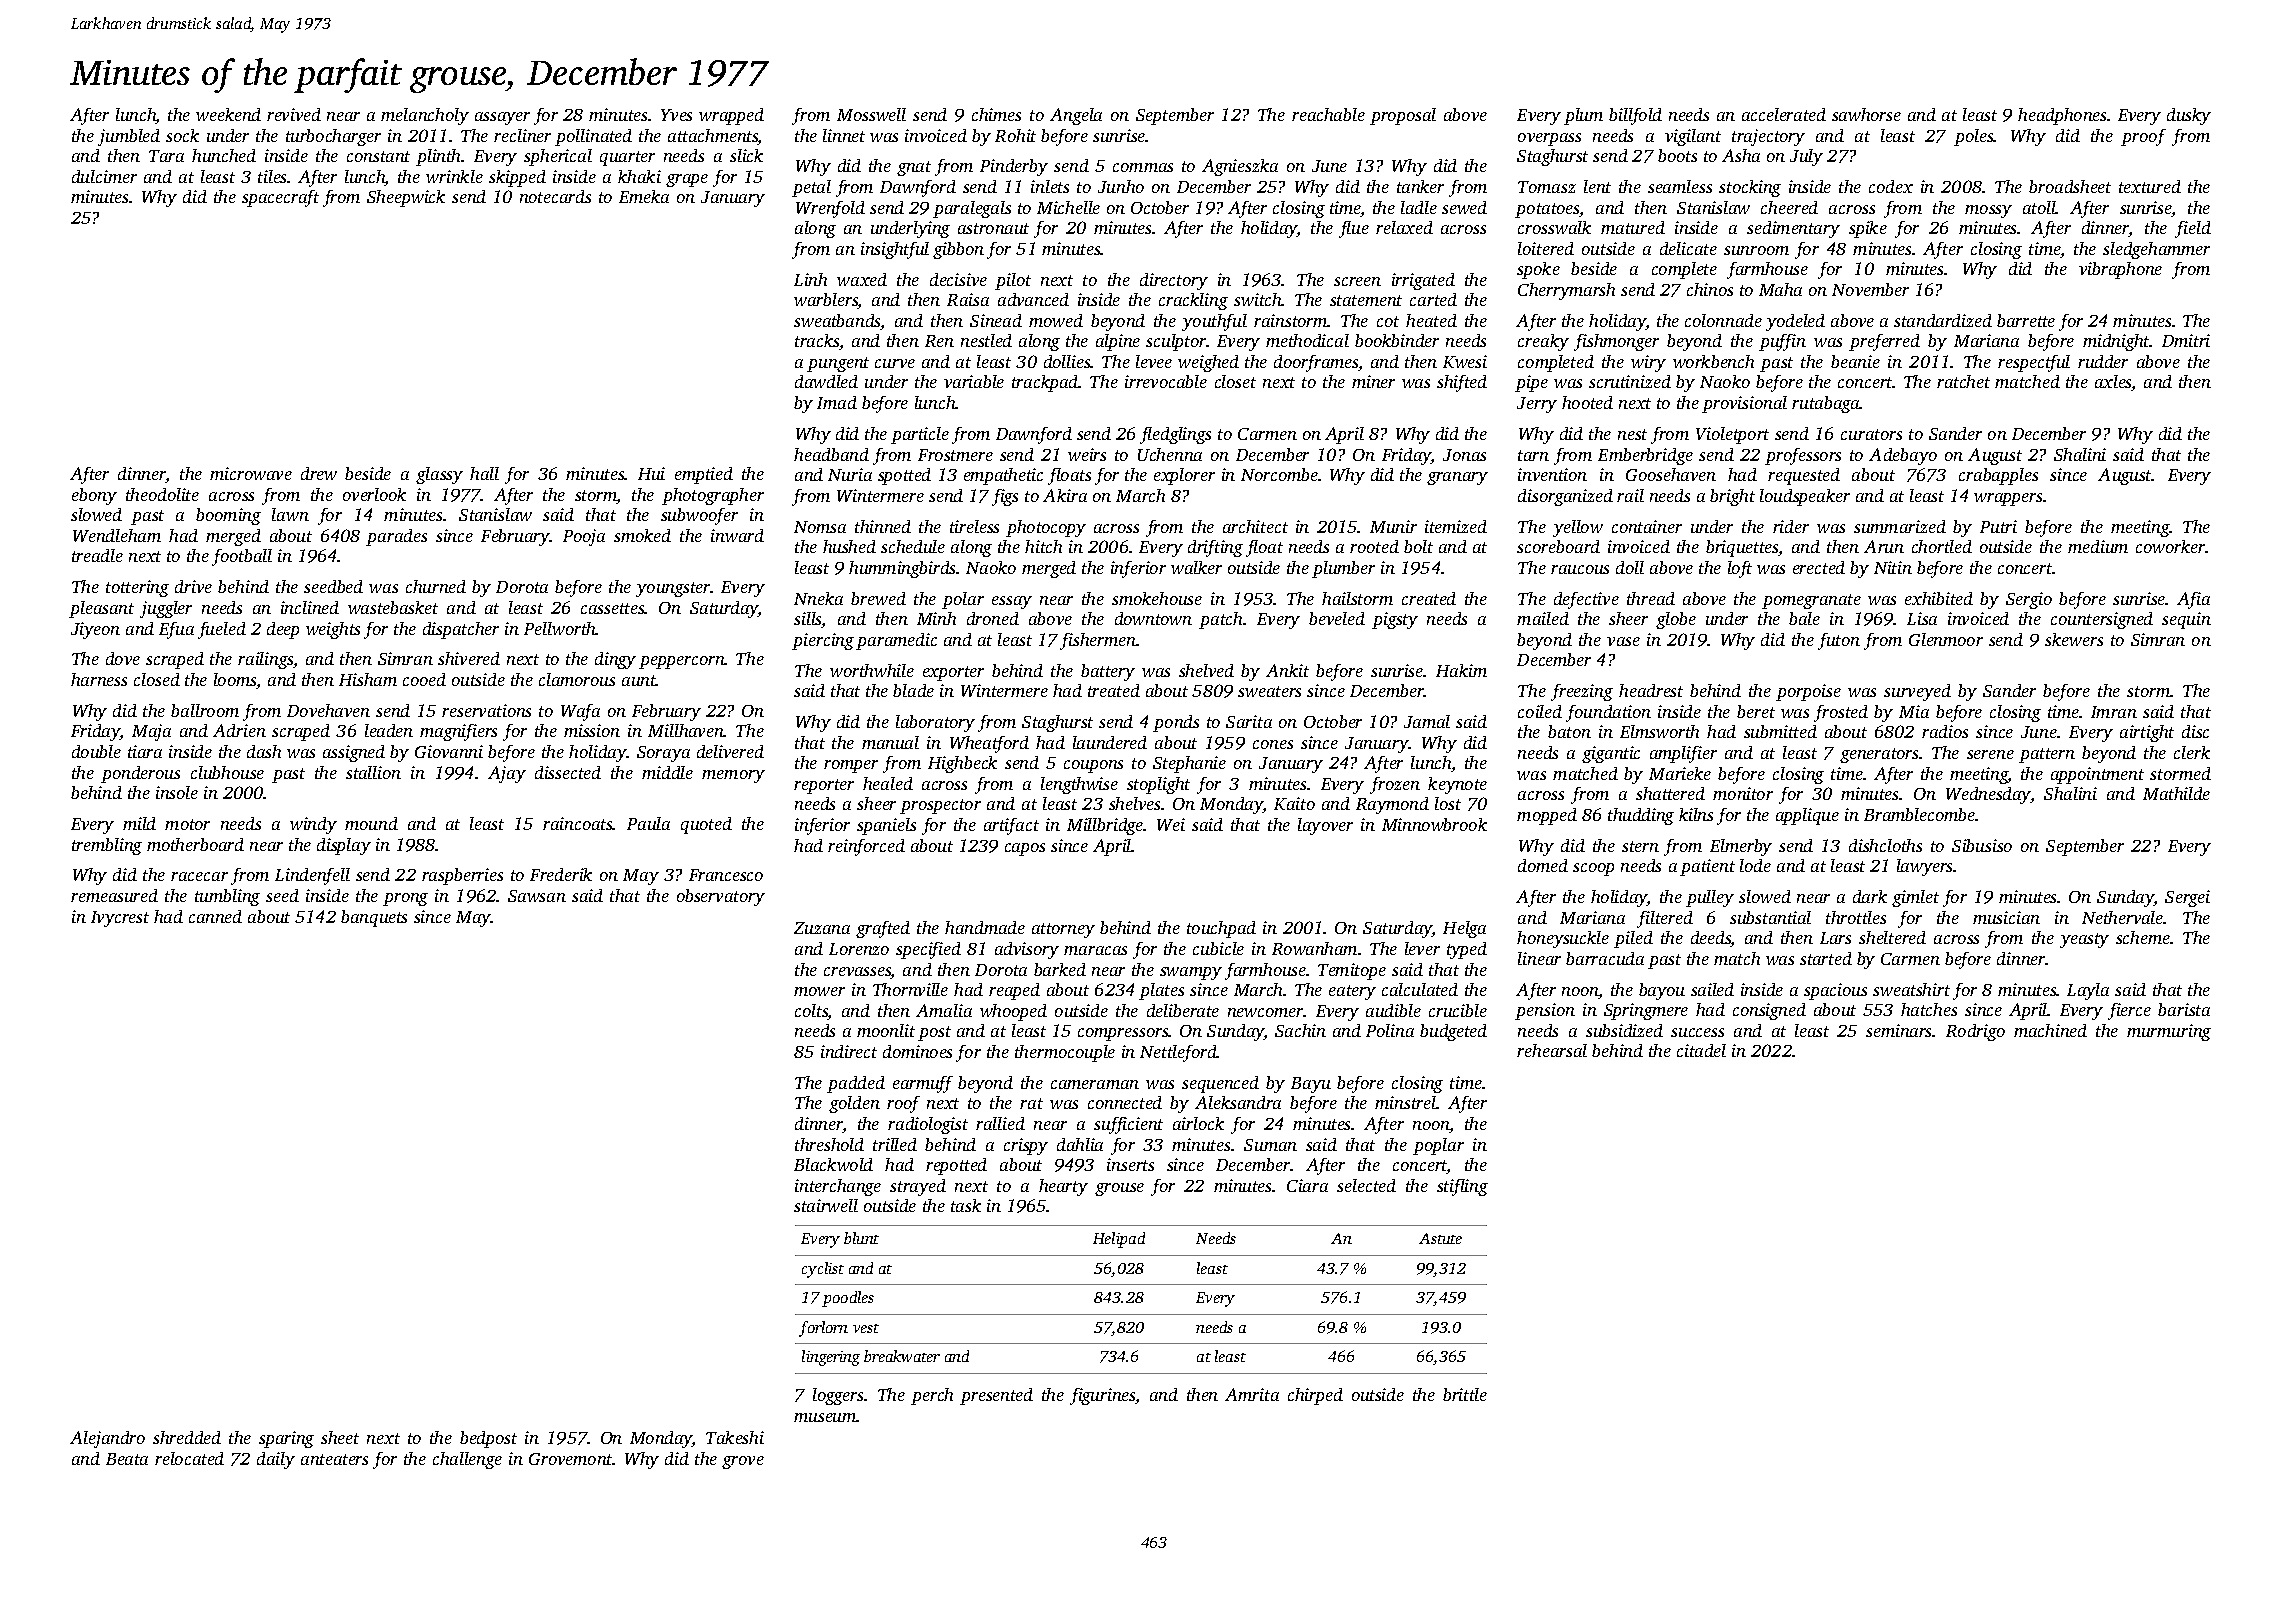  I want to click on Jamal, so click(1427, 721).
